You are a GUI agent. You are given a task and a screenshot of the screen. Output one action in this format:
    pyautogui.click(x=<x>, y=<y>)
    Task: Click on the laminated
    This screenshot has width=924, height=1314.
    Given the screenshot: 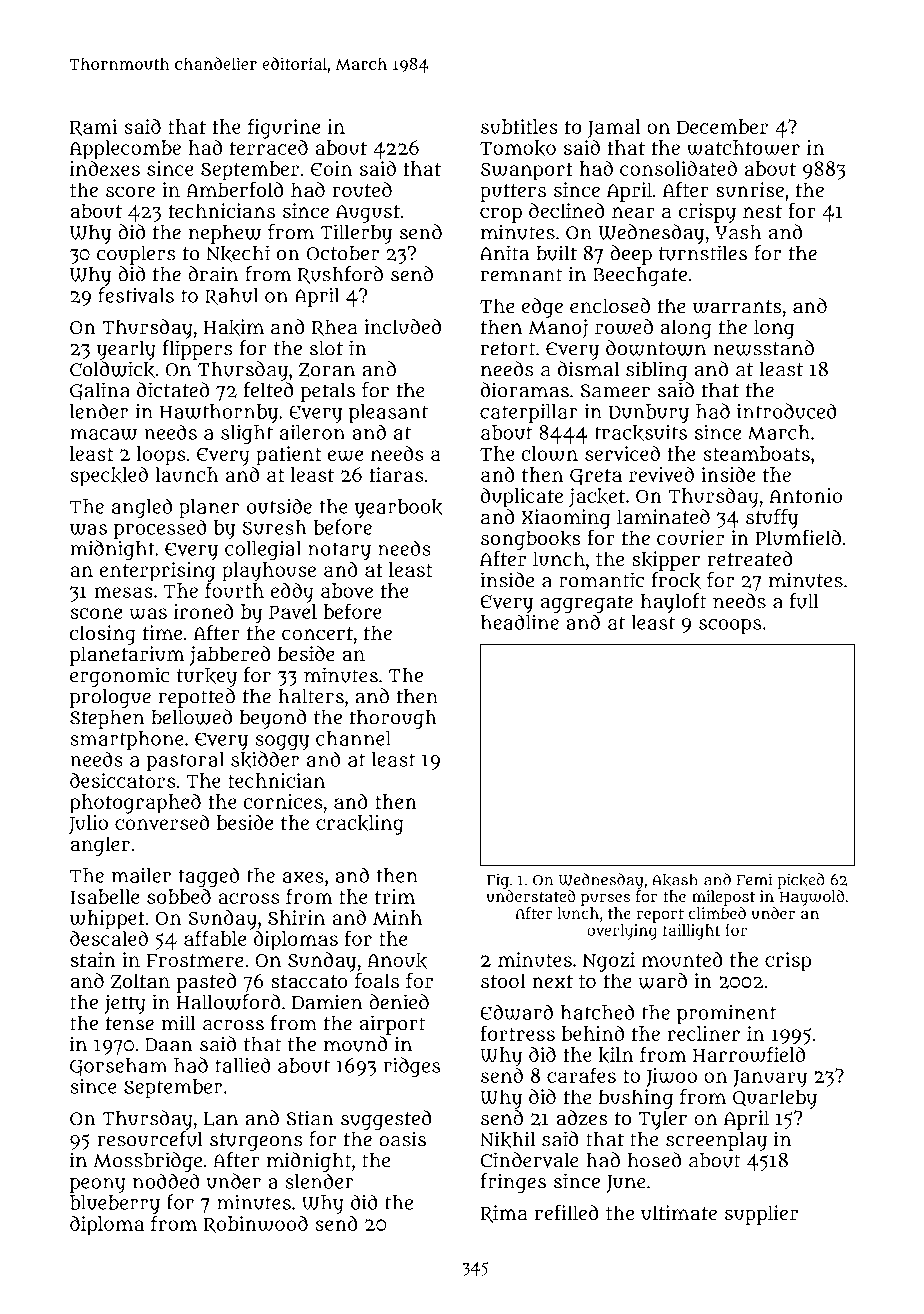 What is the action you would take?
    pyautogui.click(x=663, y=516)
